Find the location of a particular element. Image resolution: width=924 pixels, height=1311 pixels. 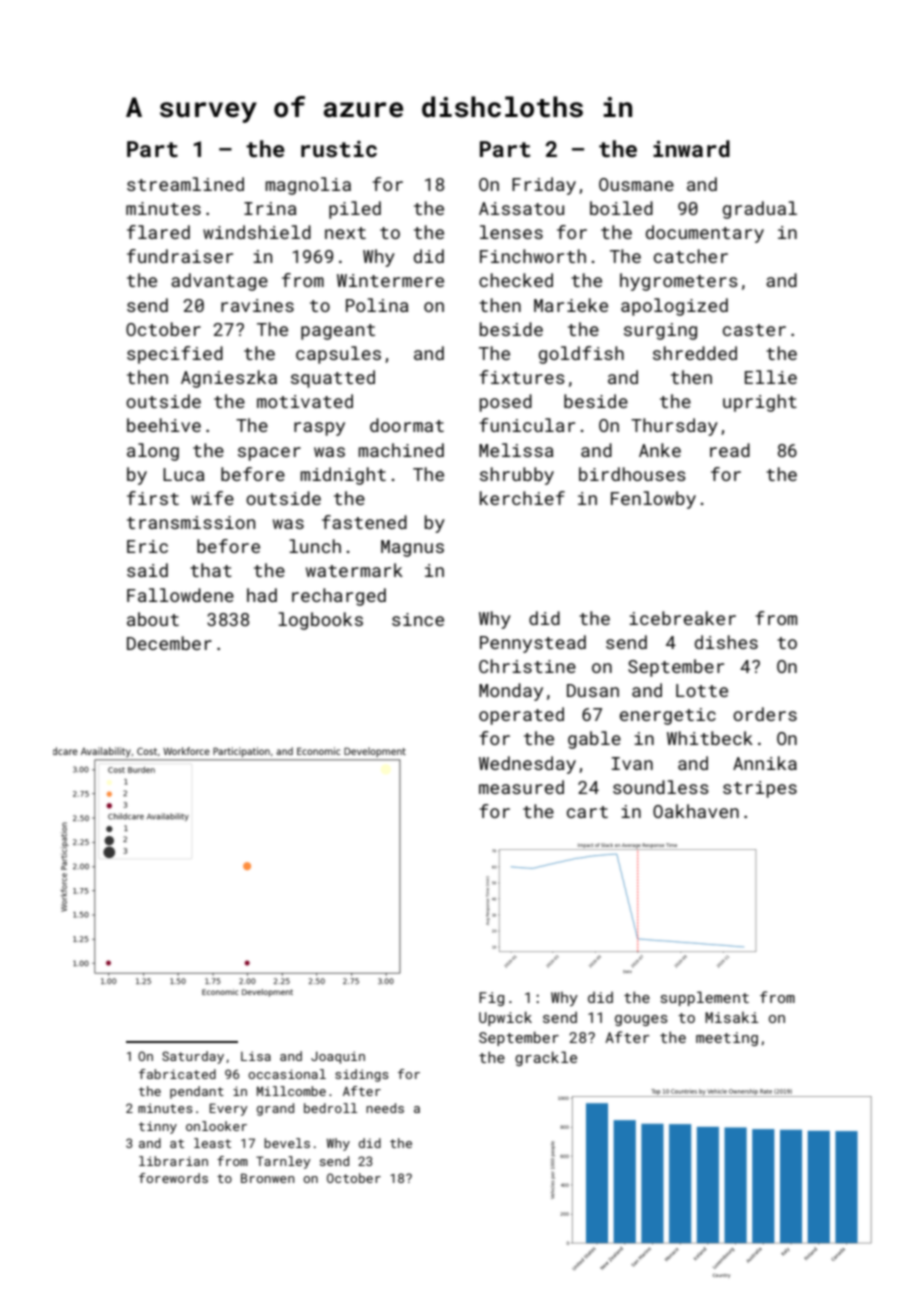

stripes is located at coordinates (760, 789).
